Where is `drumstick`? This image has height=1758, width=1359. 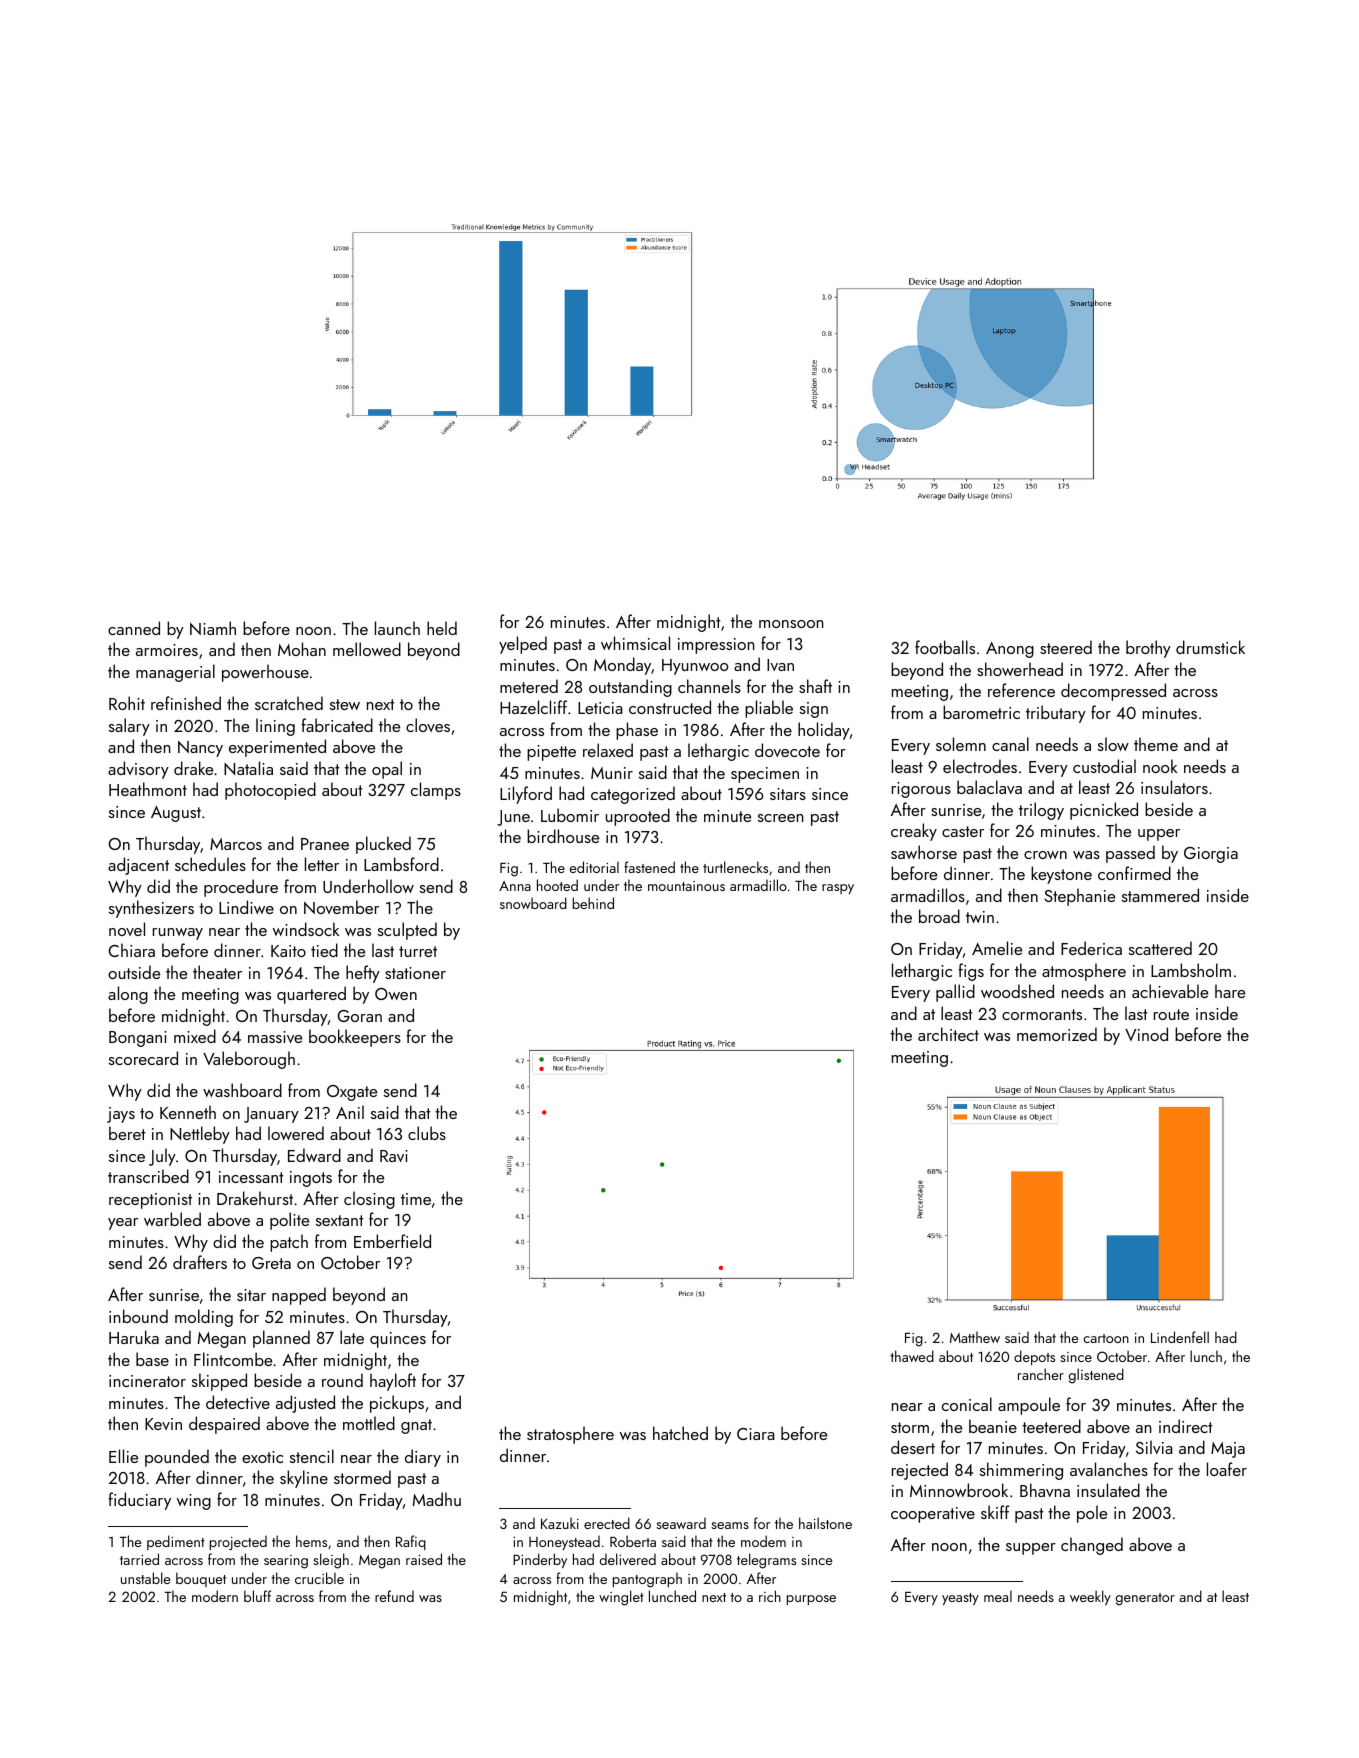
drumstick is located at coordinates (1210, 647).
